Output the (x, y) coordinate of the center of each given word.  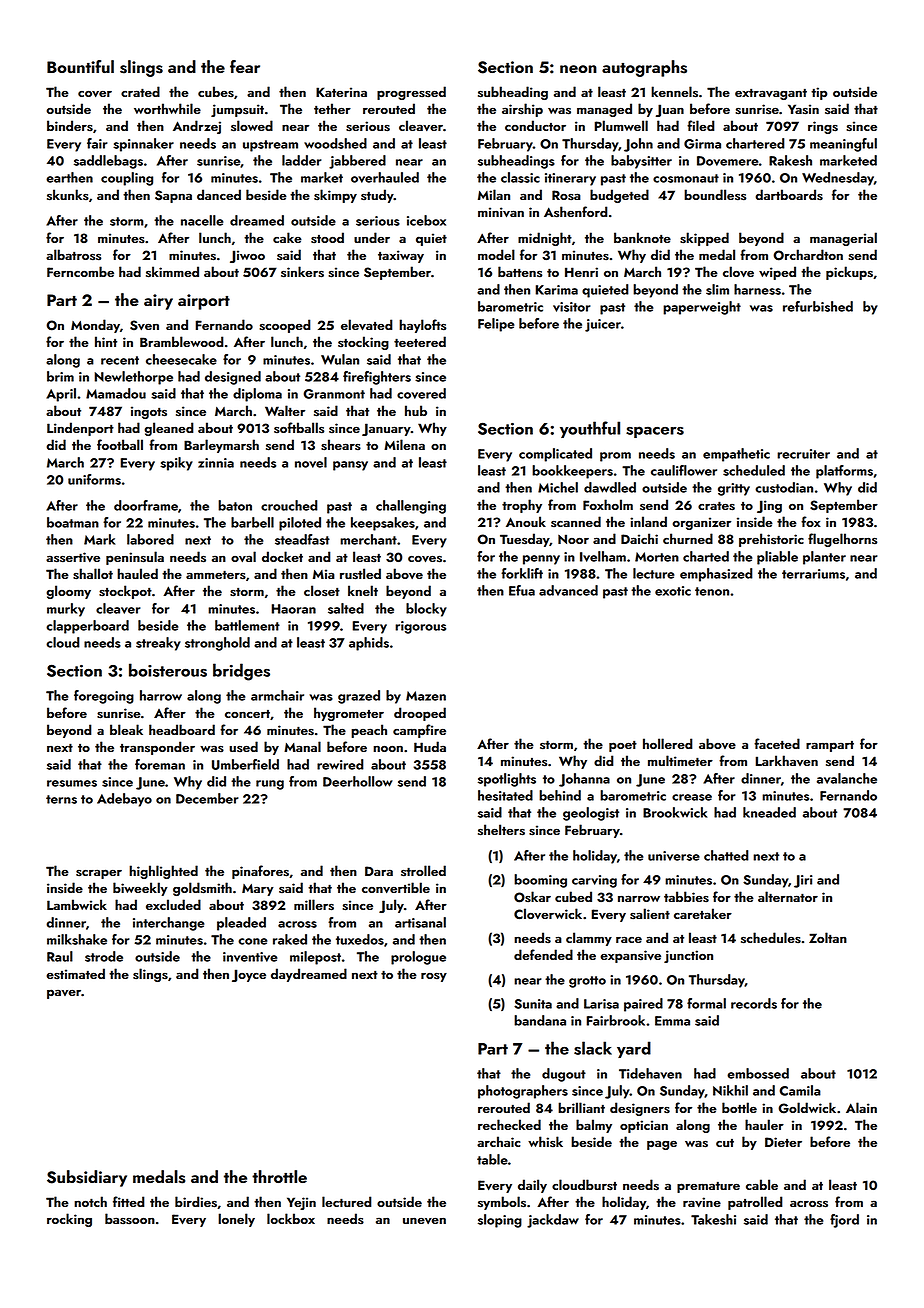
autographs (644, 68)
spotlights (507, 780)
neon (578, 69)
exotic (673, 591)
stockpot (125, 592)
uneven (424, 1221)
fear (245, 66)
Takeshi (713, 1219)
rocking (69, 1220)
